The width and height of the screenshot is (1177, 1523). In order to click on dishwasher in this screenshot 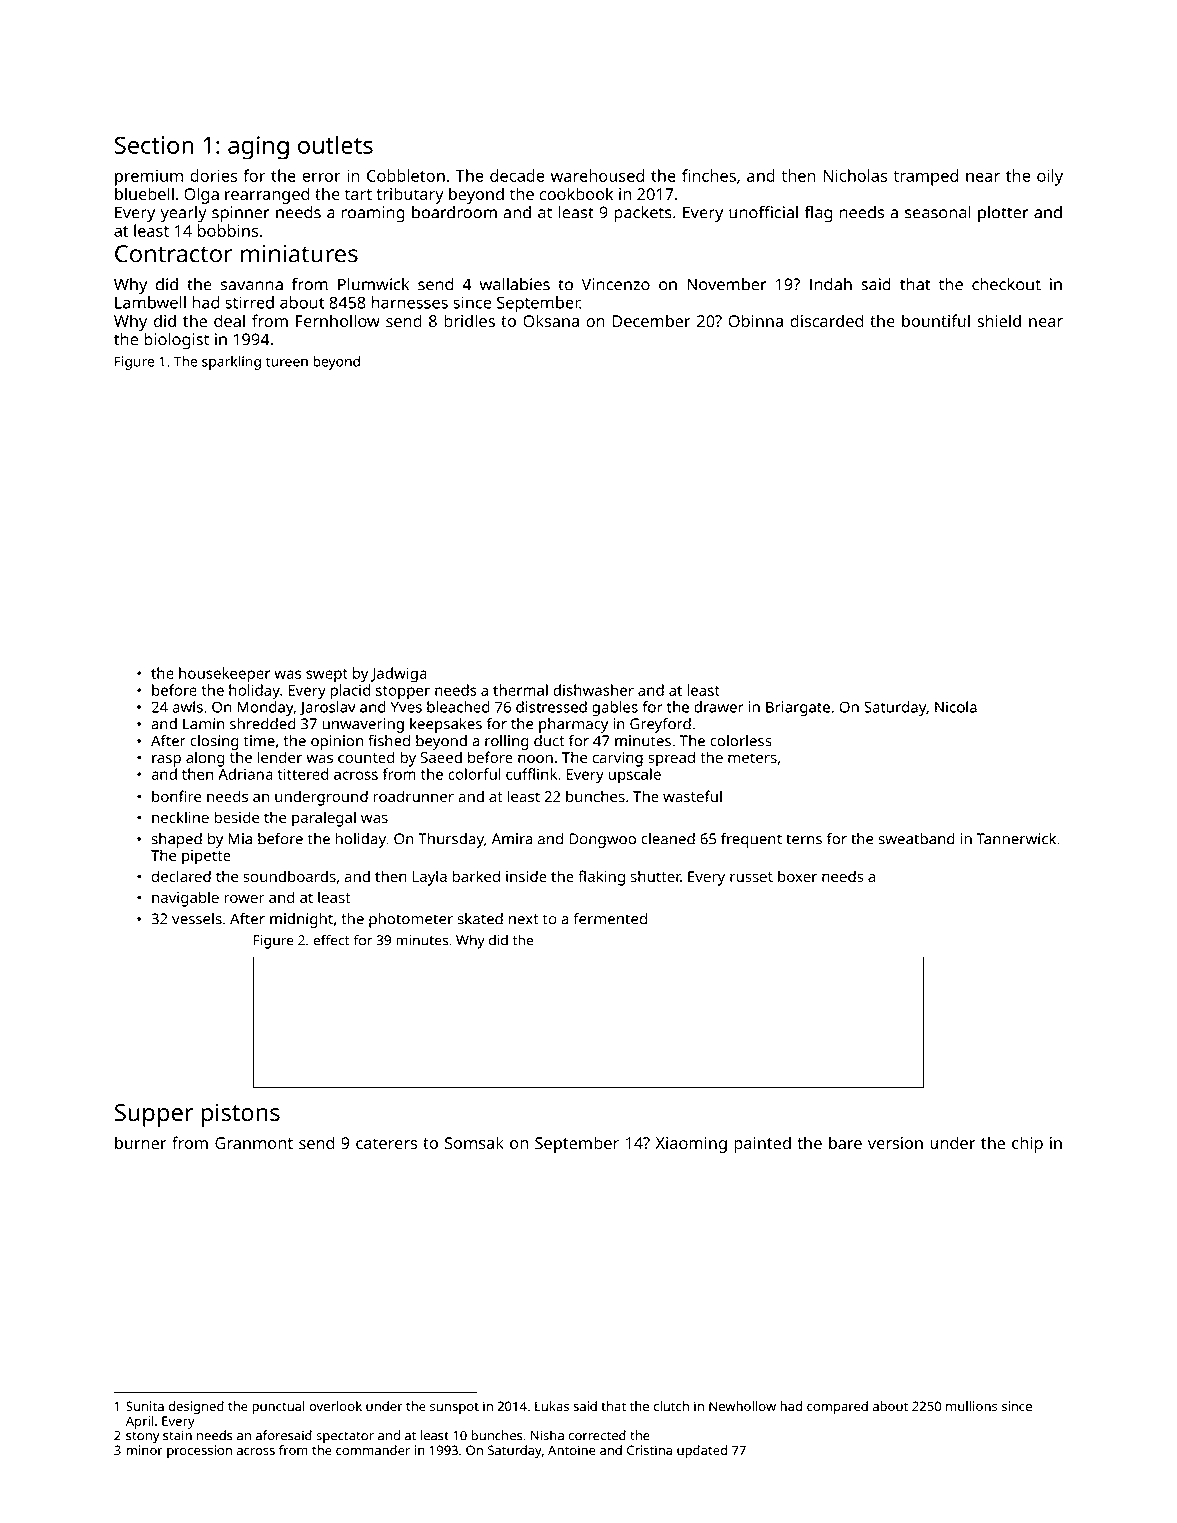, I will do `click(593, 690)`.
